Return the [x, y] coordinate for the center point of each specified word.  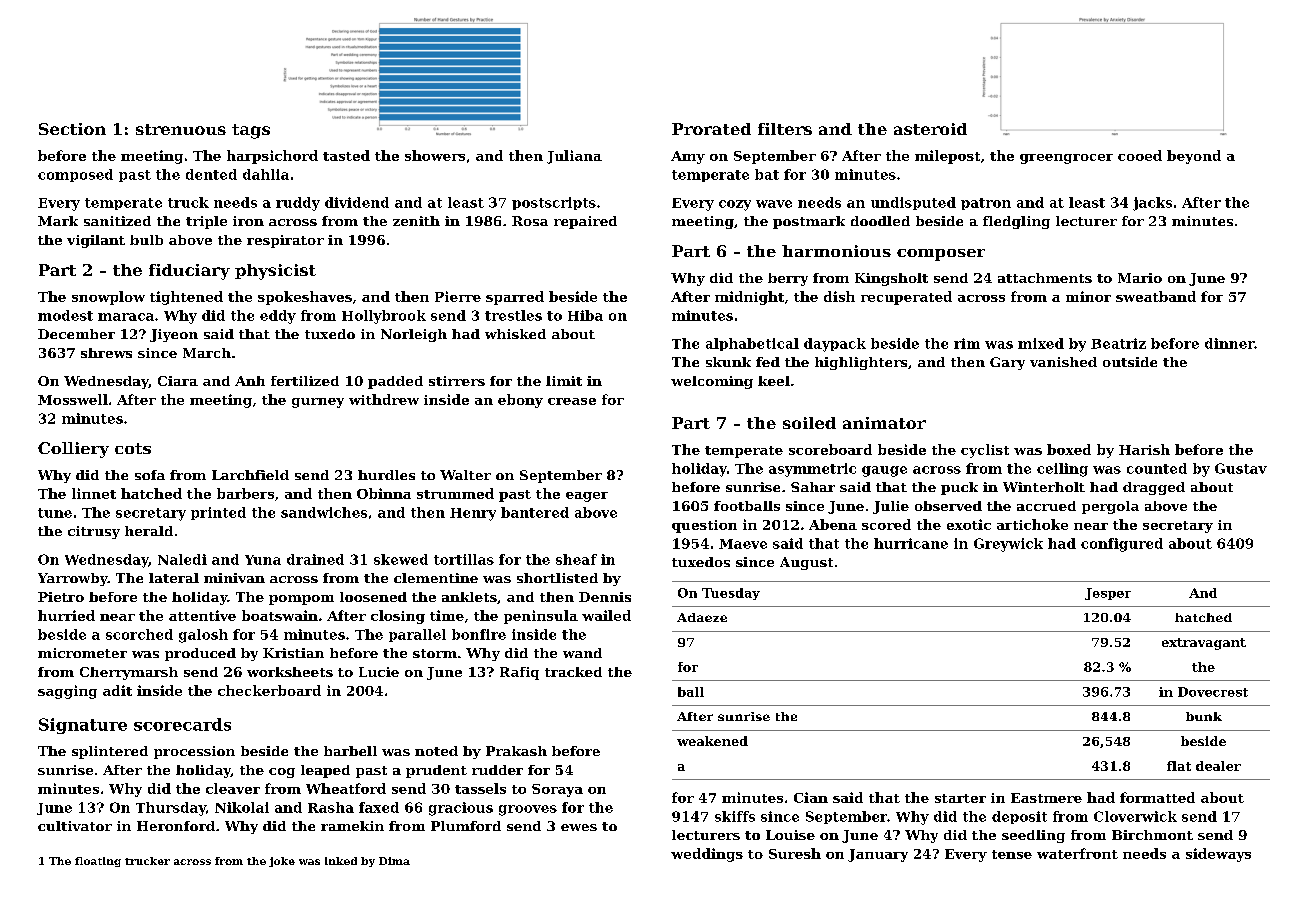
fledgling [1016, 222]
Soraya [557, 790]
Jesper [1108, 594]
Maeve [743, 544]
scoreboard [830, 449]
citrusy [94, 532]
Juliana [574, 157]
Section [72, 129]
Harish [1144, 449]
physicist [275, 272]
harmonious [836, 251]
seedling [1033, 836]
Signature [83, 726]
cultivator [75, 826]
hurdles [386, 475]
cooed [1140, 155]
